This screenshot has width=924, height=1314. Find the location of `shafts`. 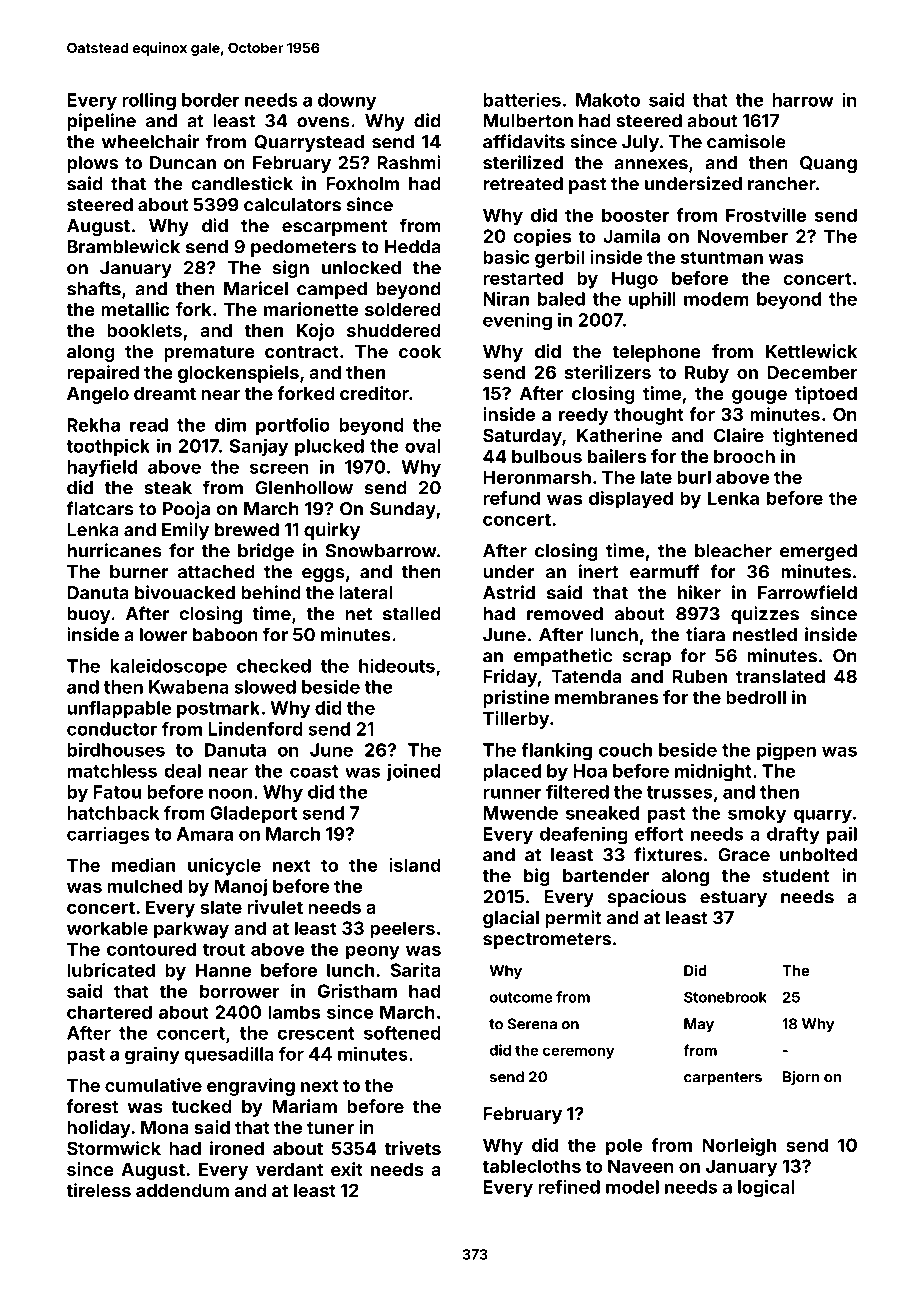

shafts is located at coordinates (94, 288).
